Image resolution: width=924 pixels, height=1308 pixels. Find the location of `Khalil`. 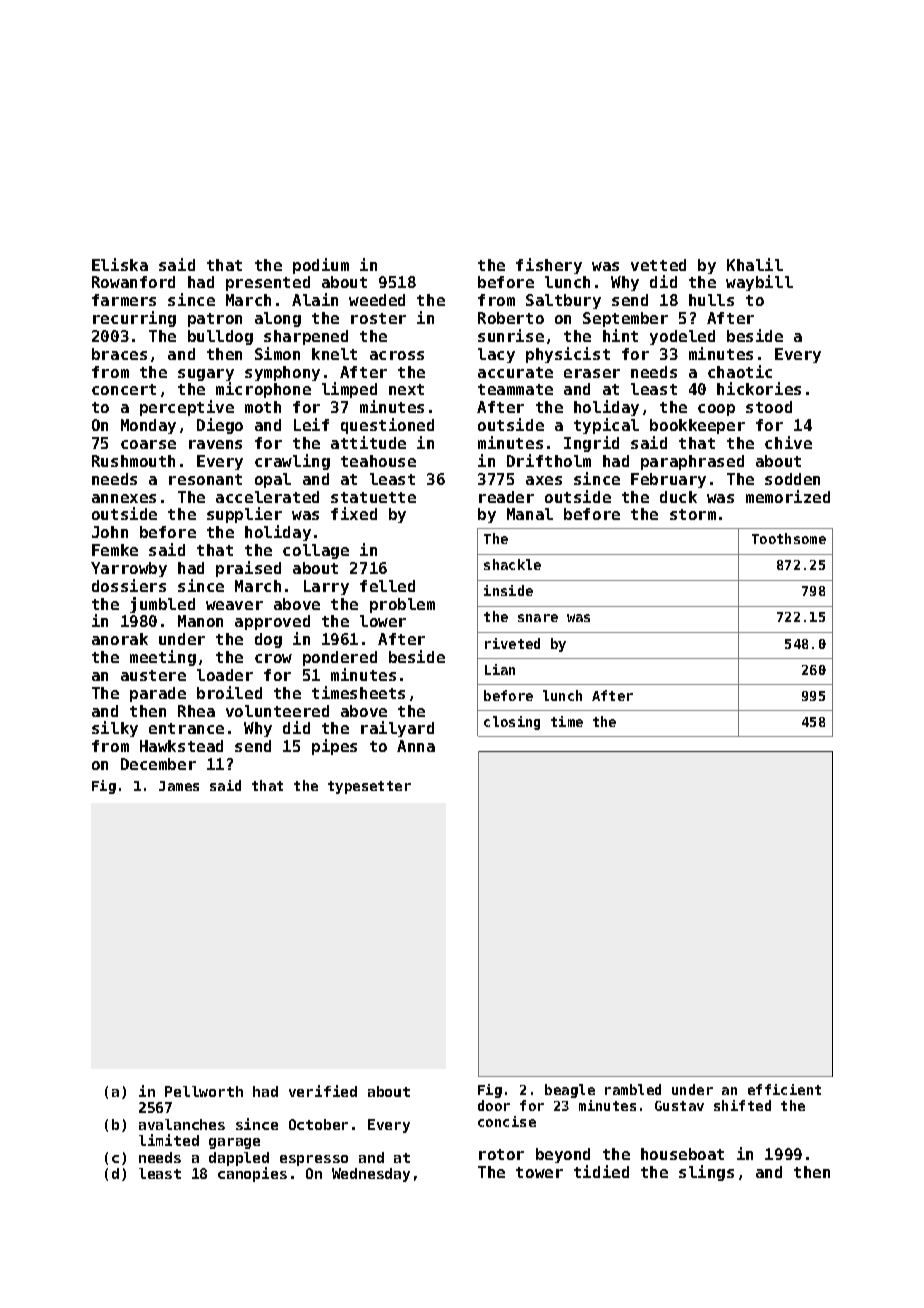

Khalil is located at coordinates (755, 264).
